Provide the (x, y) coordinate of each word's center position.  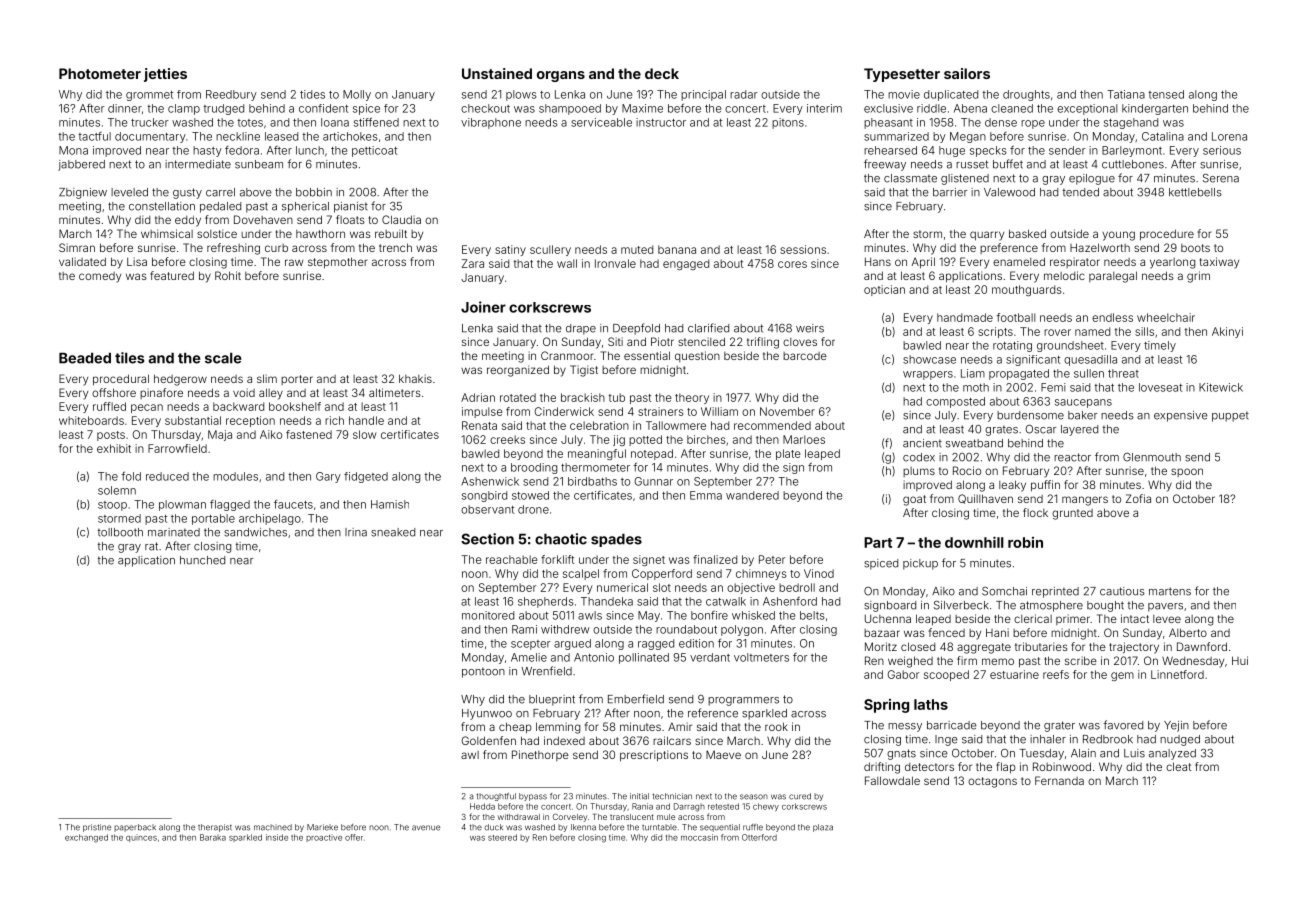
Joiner (483, 307)
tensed (1166, 94)
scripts (995, 332)
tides (312, 94)
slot (662, 587)
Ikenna (583, 827)
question (697, 356)
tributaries (1041, 646)
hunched (202, 560)
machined (273, 827)
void (244, 392)
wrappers (928, 375)
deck (662, 73)
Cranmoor (567, 355)
